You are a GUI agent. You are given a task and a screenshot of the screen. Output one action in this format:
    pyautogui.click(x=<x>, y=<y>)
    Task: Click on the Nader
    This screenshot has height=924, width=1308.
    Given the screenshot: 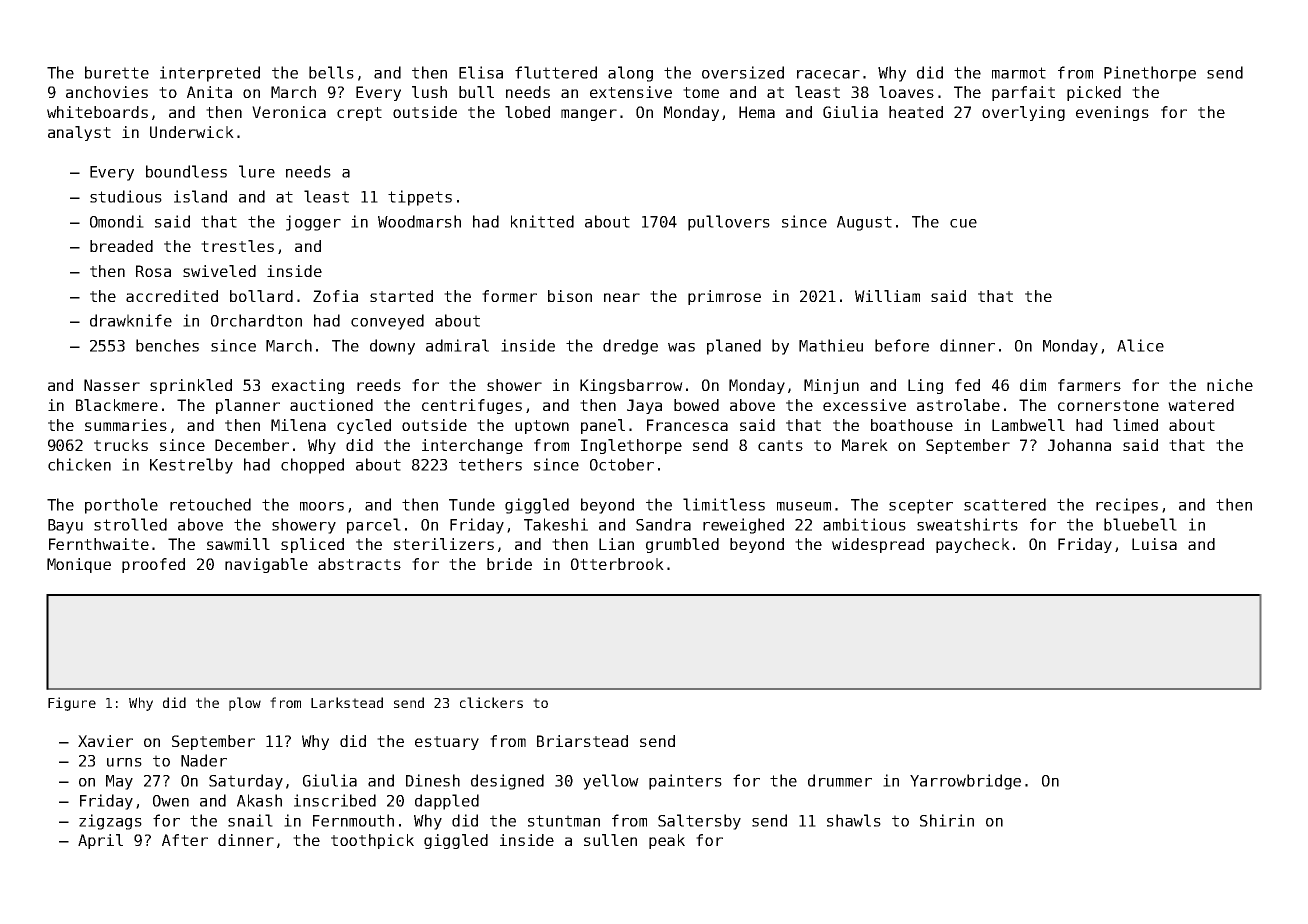 What is the action you would take?
    pyautogui.click(x=204, y=760)
